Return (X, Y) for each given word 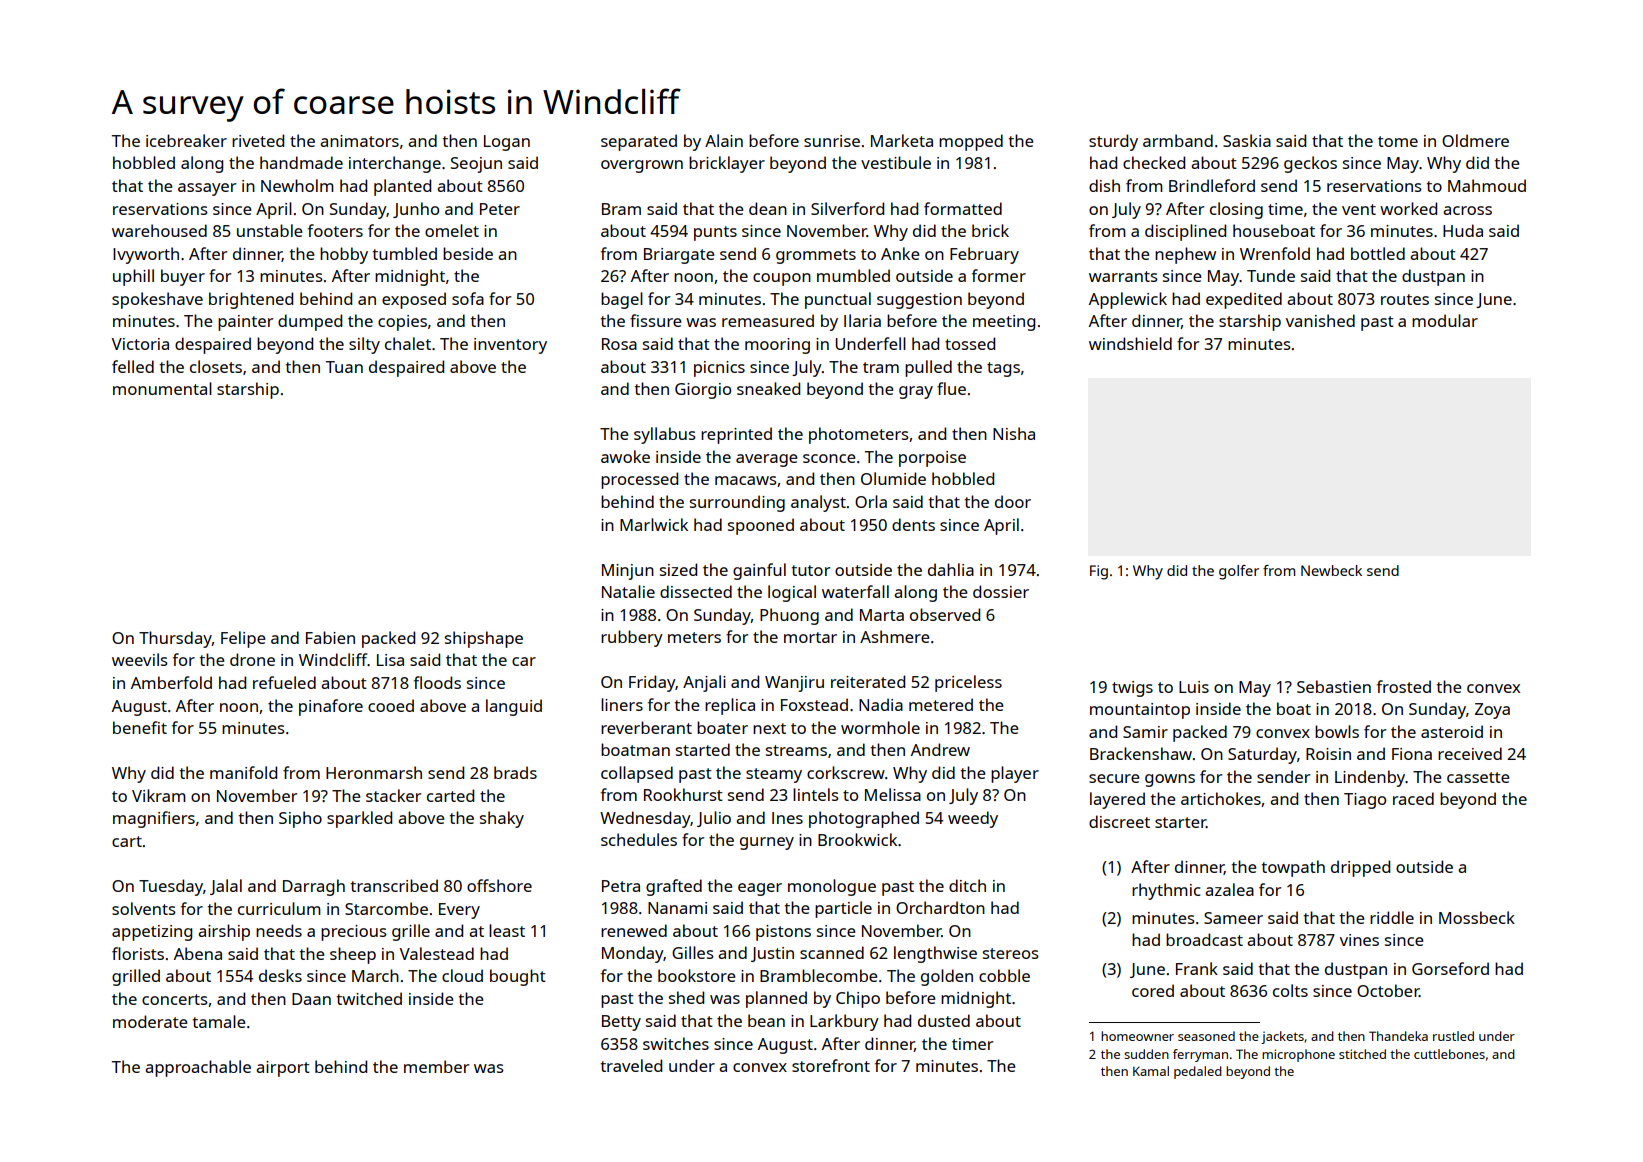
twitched (369, 998)
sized (678, 569)
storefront (831, 1065)
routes (1405, 299)
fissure (655, 320)
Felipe (243, 639)
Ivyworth (146, 255)
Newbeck (1331, 570)
